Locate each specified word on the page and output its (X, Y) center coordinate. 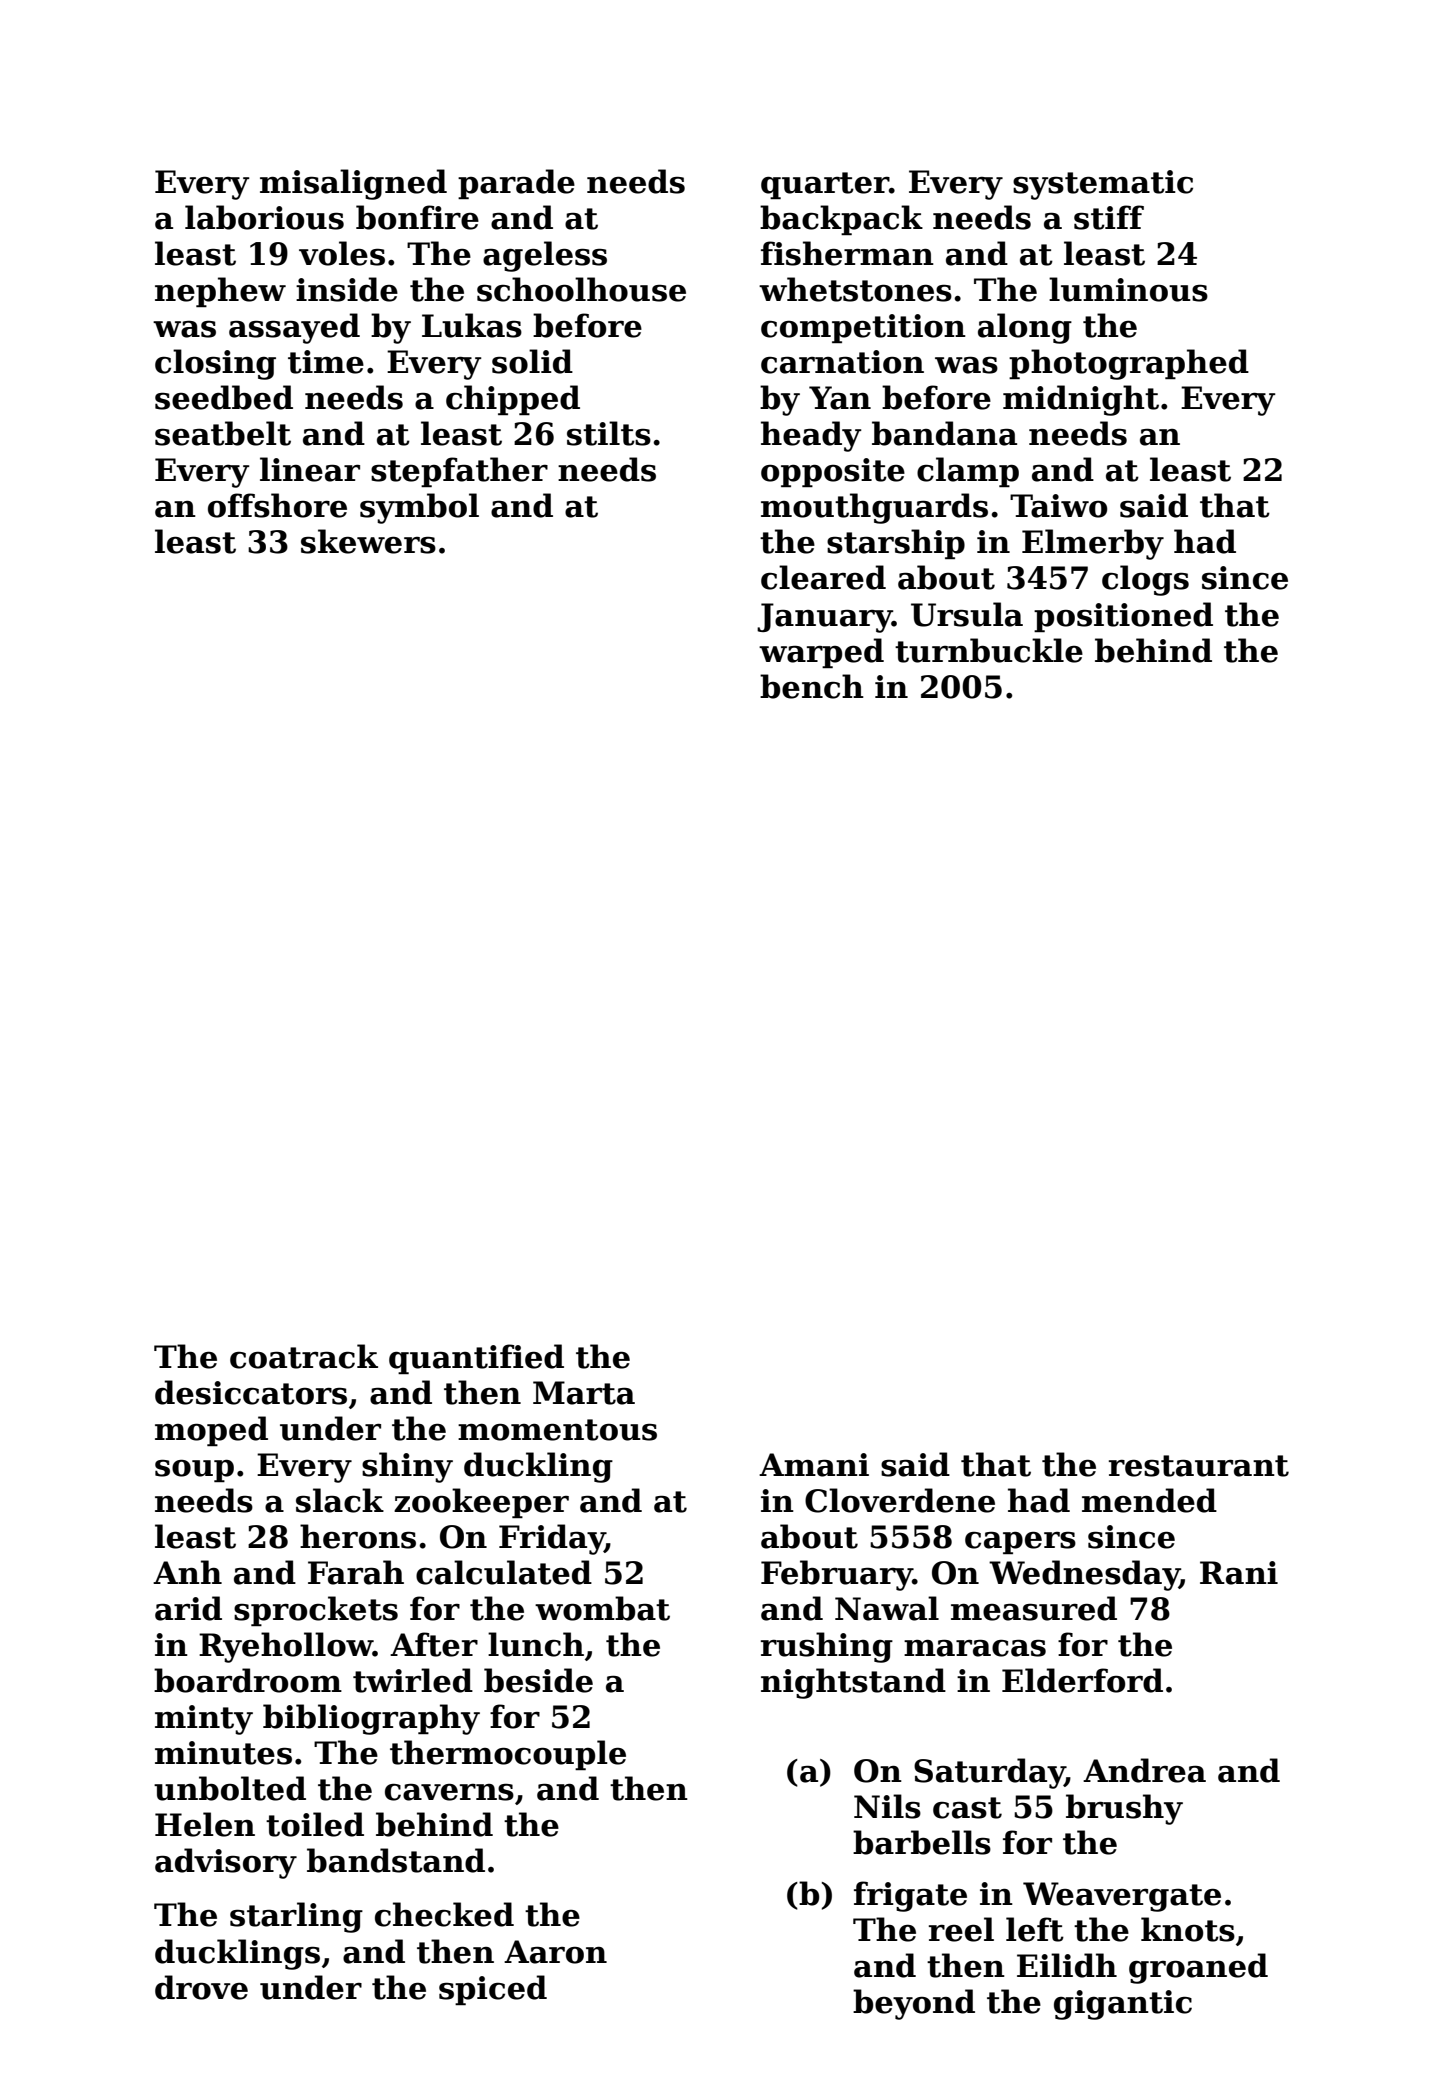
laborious (264, 217)
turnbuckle (989, 650)
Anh (187, 1572)
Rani (1239, 1573)
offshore (277, 505)
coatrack (304, 1356)
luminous (1128, 289)
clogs (1145, 580)
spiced (493, 1990)
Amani (814, 1465)
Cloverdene (900, 1500)
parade (516, 184)
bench (812, 686)
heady (811, 436)
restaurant (1199, 1466)
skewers (368, 541)
